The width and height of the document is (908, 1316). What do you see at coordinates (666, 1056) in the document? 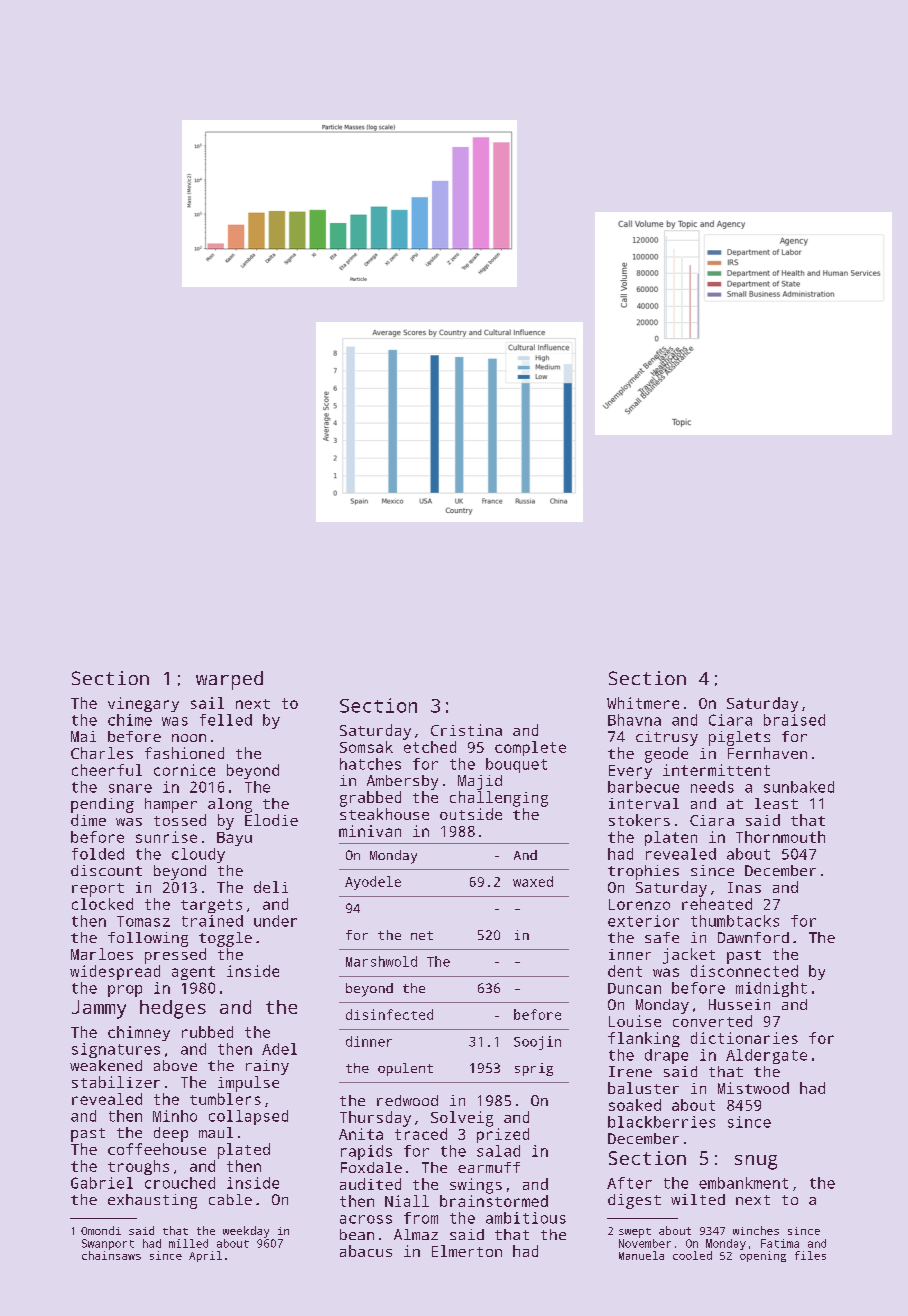
I see `drape` at bounding box center [666, 1056].
